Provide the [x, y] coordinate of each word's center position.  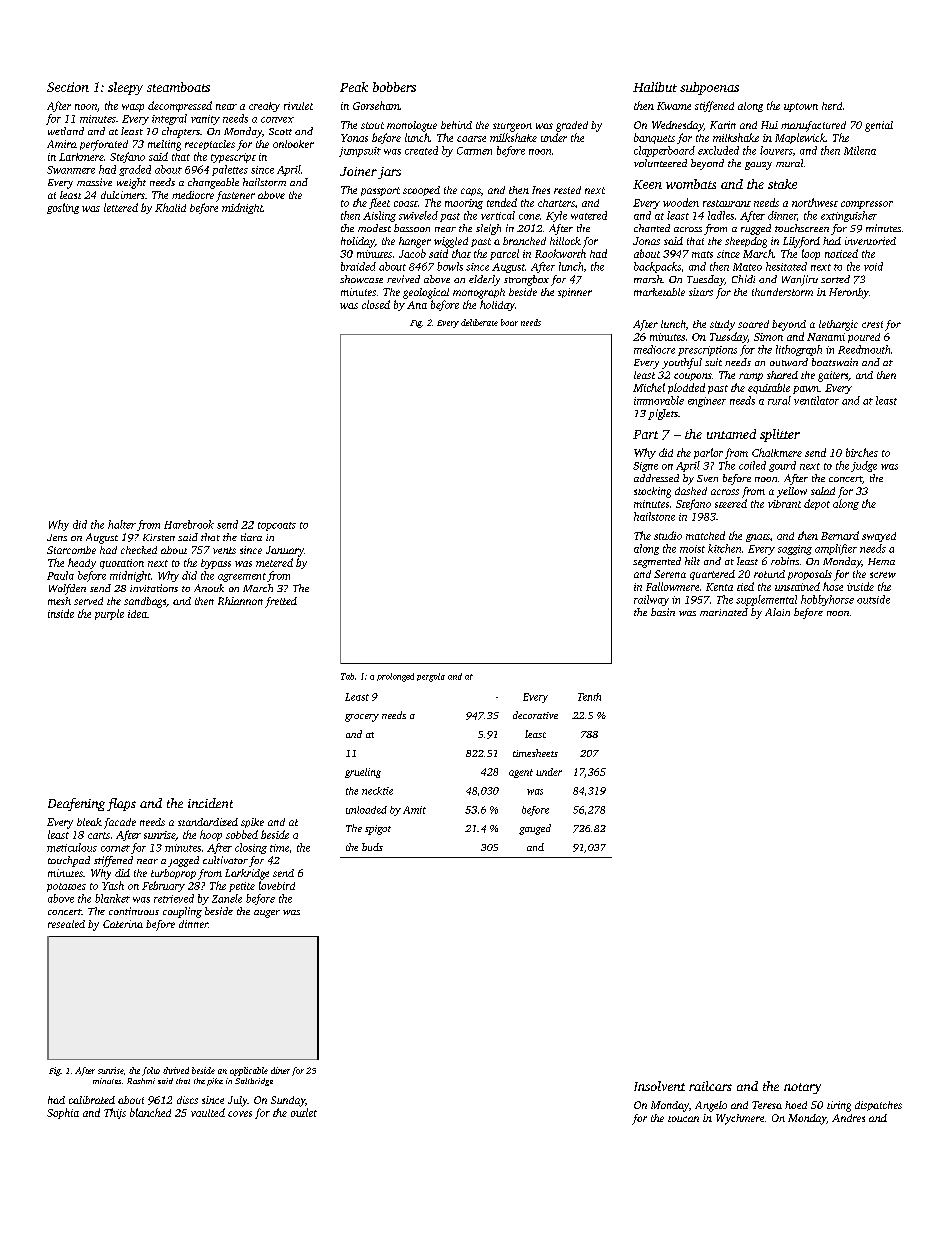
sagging [795, 550]
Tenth [589, 697]
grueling [363, 773]
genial [879, 126]
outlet [304, 1112]
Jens [57, 537]
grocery [362, 718]
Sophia [63, 1113]
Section [68, 87]
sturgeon [512, 127]
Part [645, 434]
